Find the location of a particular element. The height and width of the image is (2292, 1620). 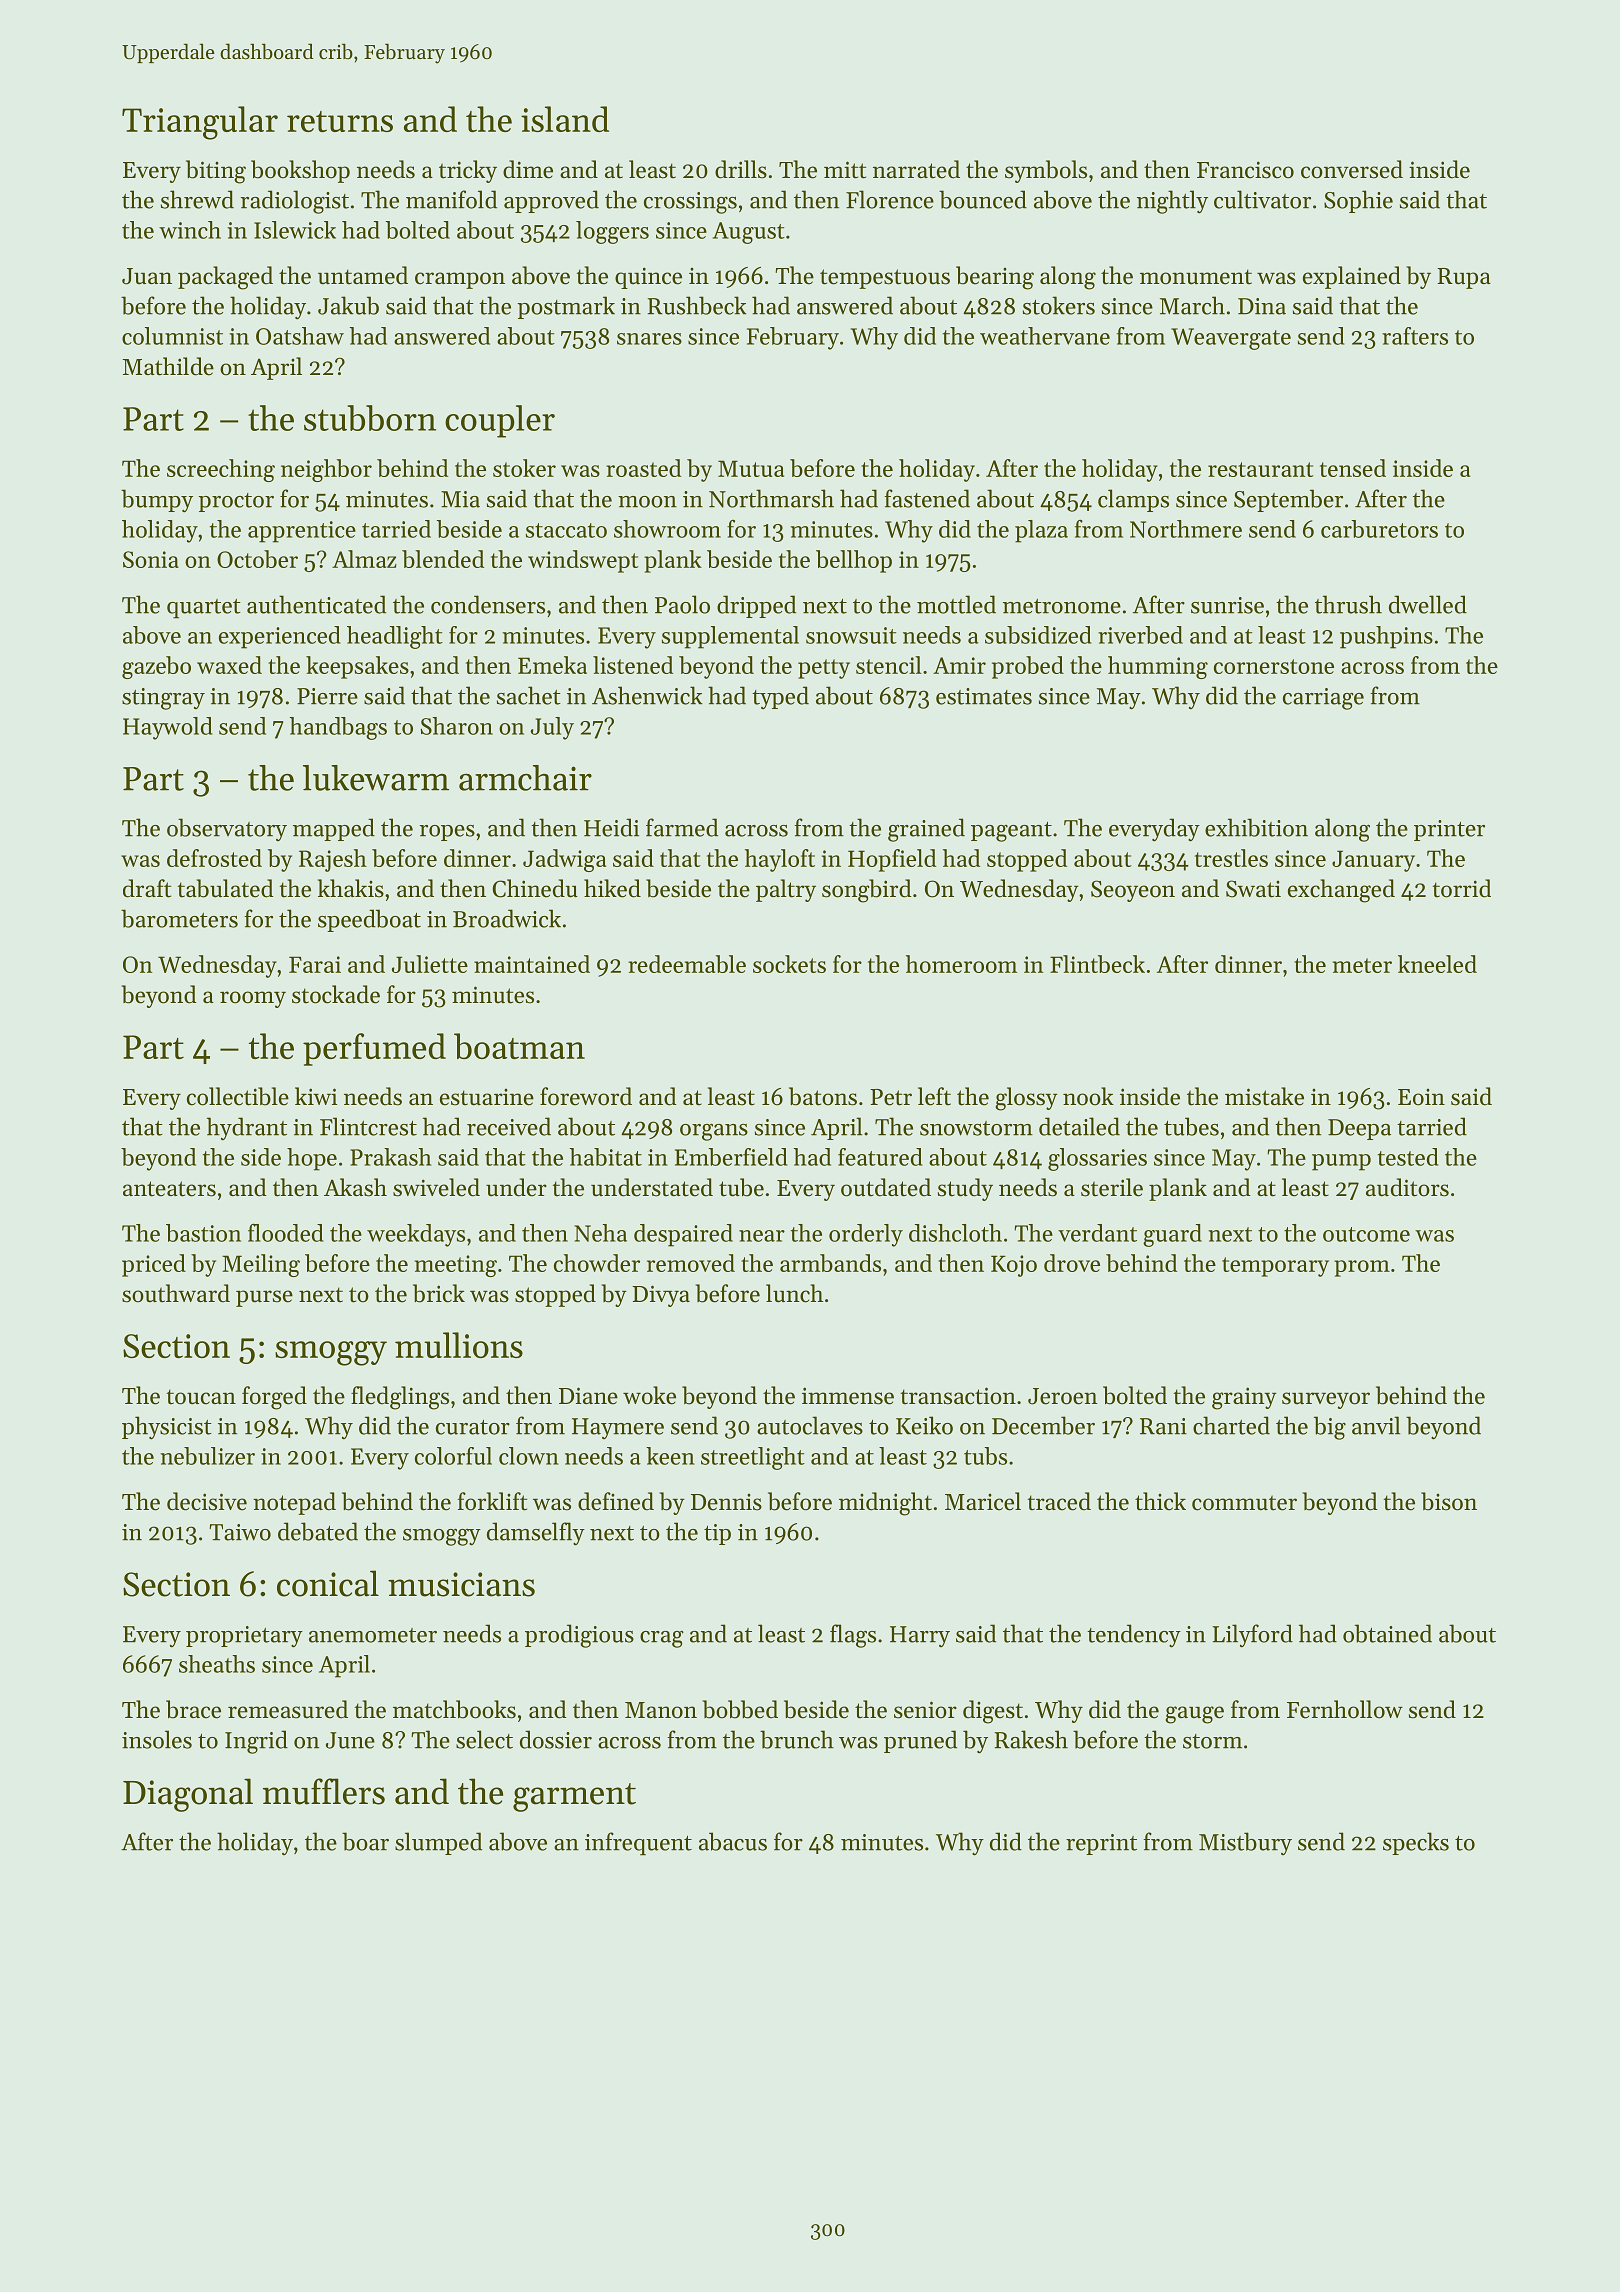

island is located at coordinates (565, 119).
